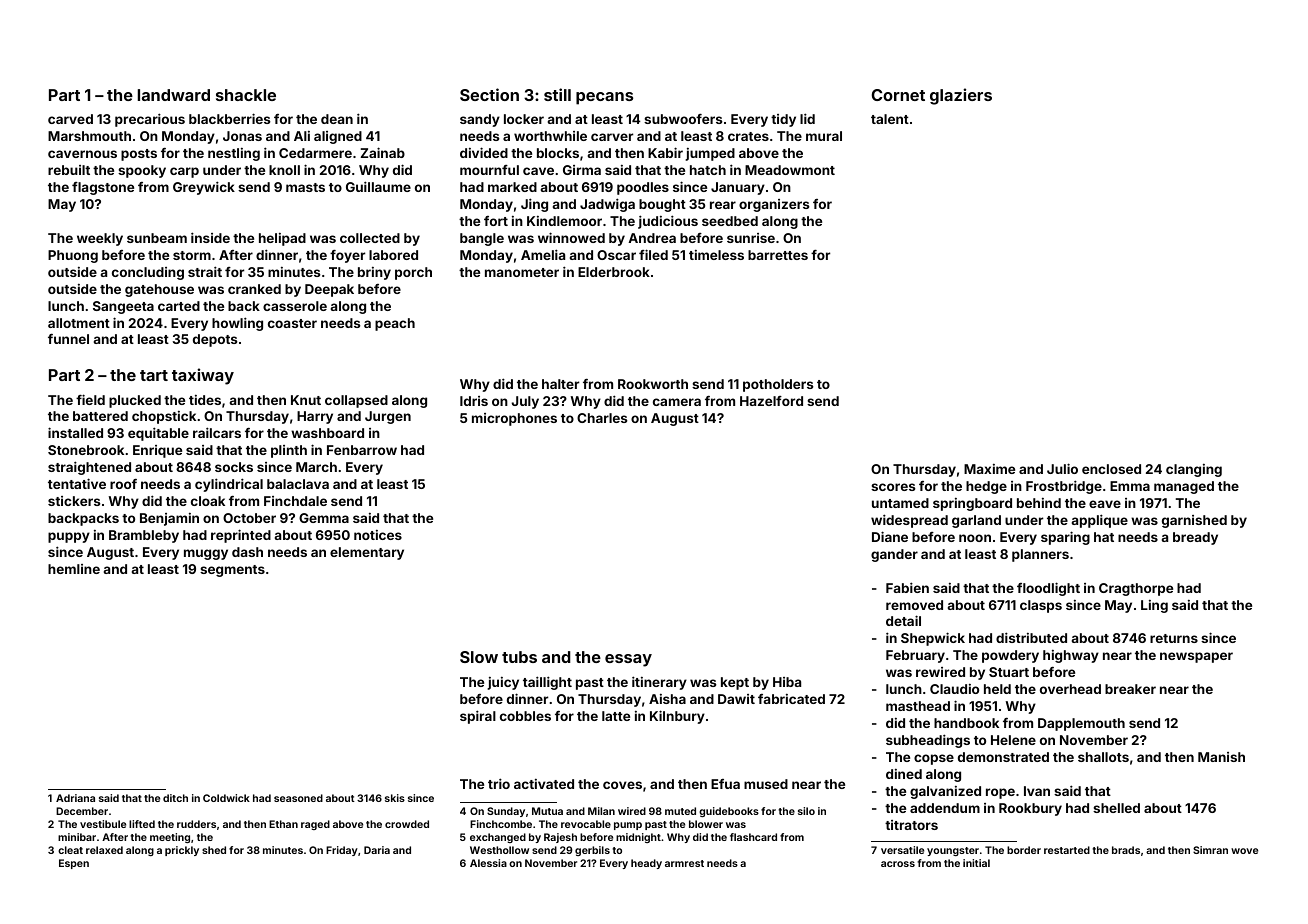 Image resolution: width=1308 pixels, height=924 pixels. What do you see at coordinates (104, 850) in the document?
I see `relaxed` at bounding box center [104, 850].
